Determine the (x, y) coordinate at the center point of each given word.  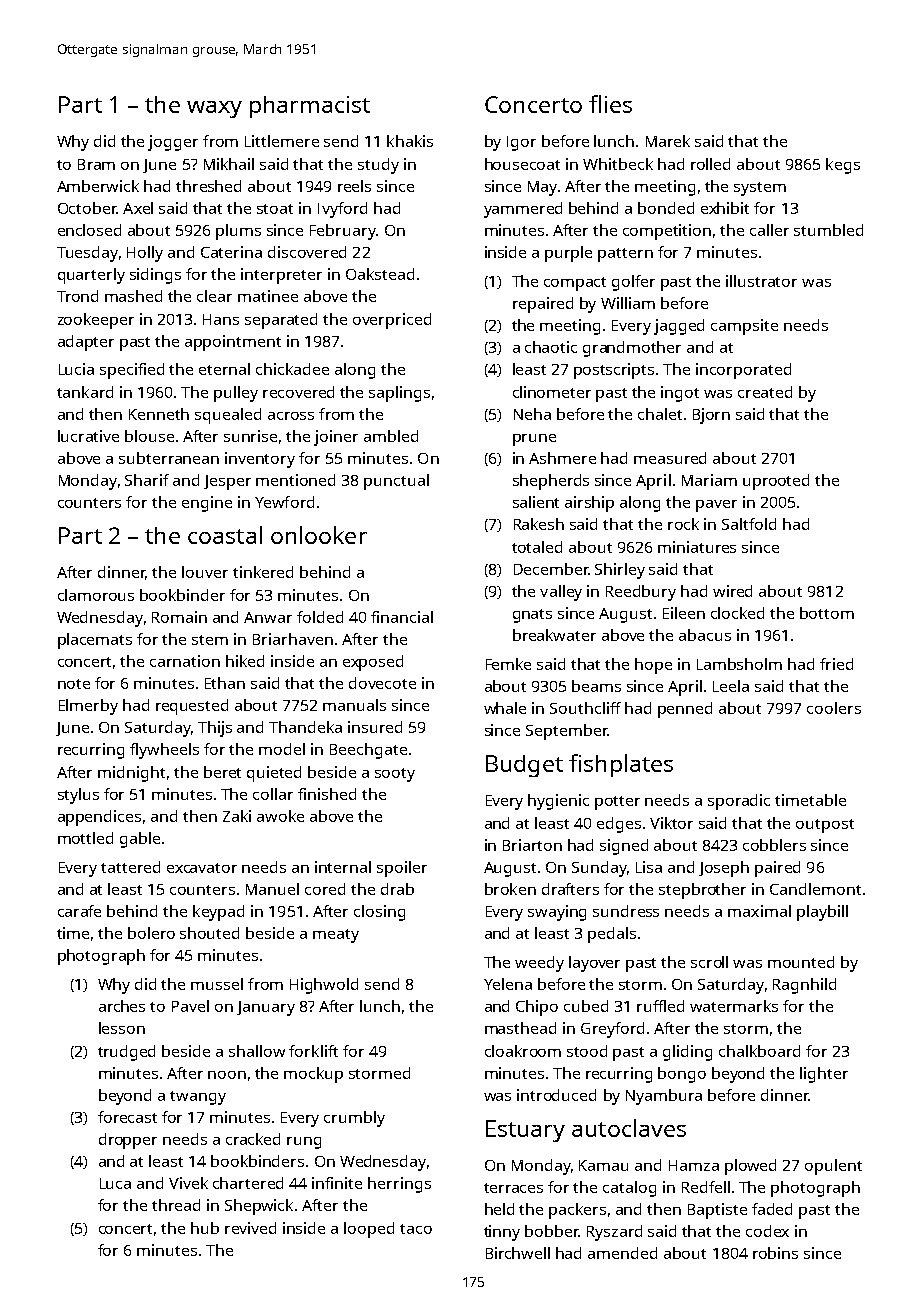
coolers (834, 708)
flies (610, 104)
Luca (115, 1183)
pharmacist (310, 107)
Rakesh (539, 524)
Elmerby (88, 707)
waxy (214, 109)
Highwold (324, 986)
